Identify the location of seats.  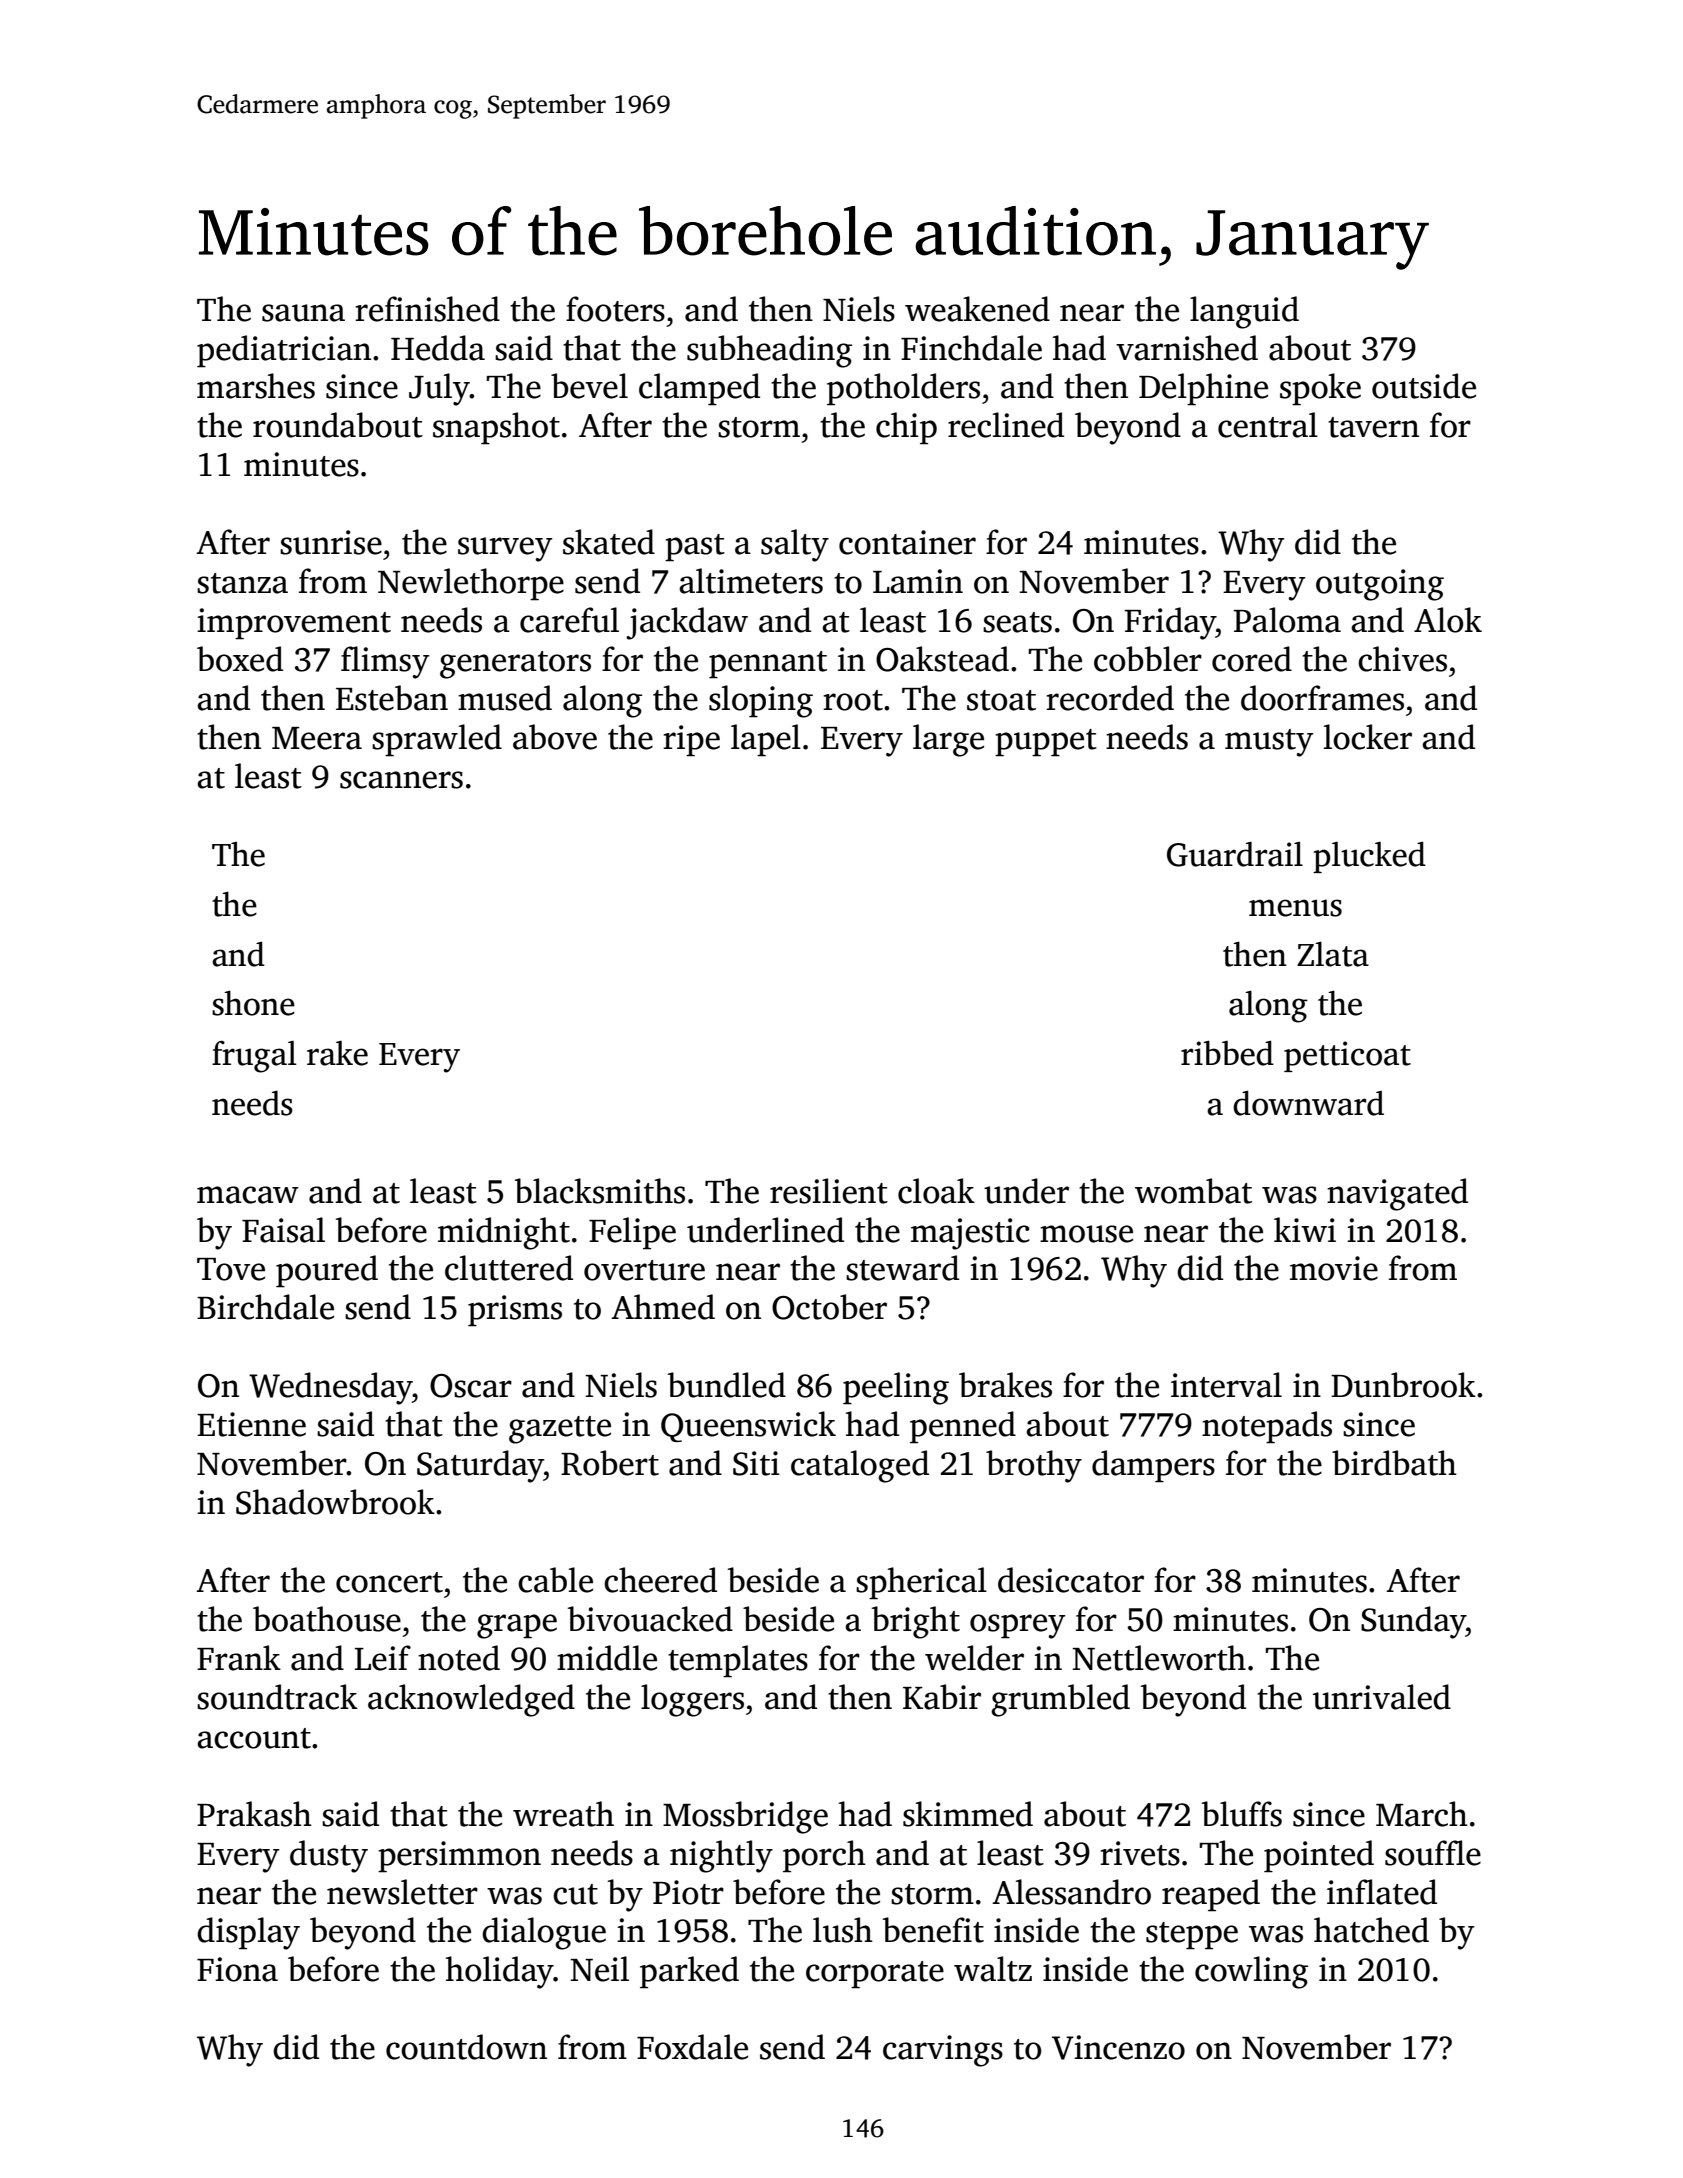
(1017, 622).
